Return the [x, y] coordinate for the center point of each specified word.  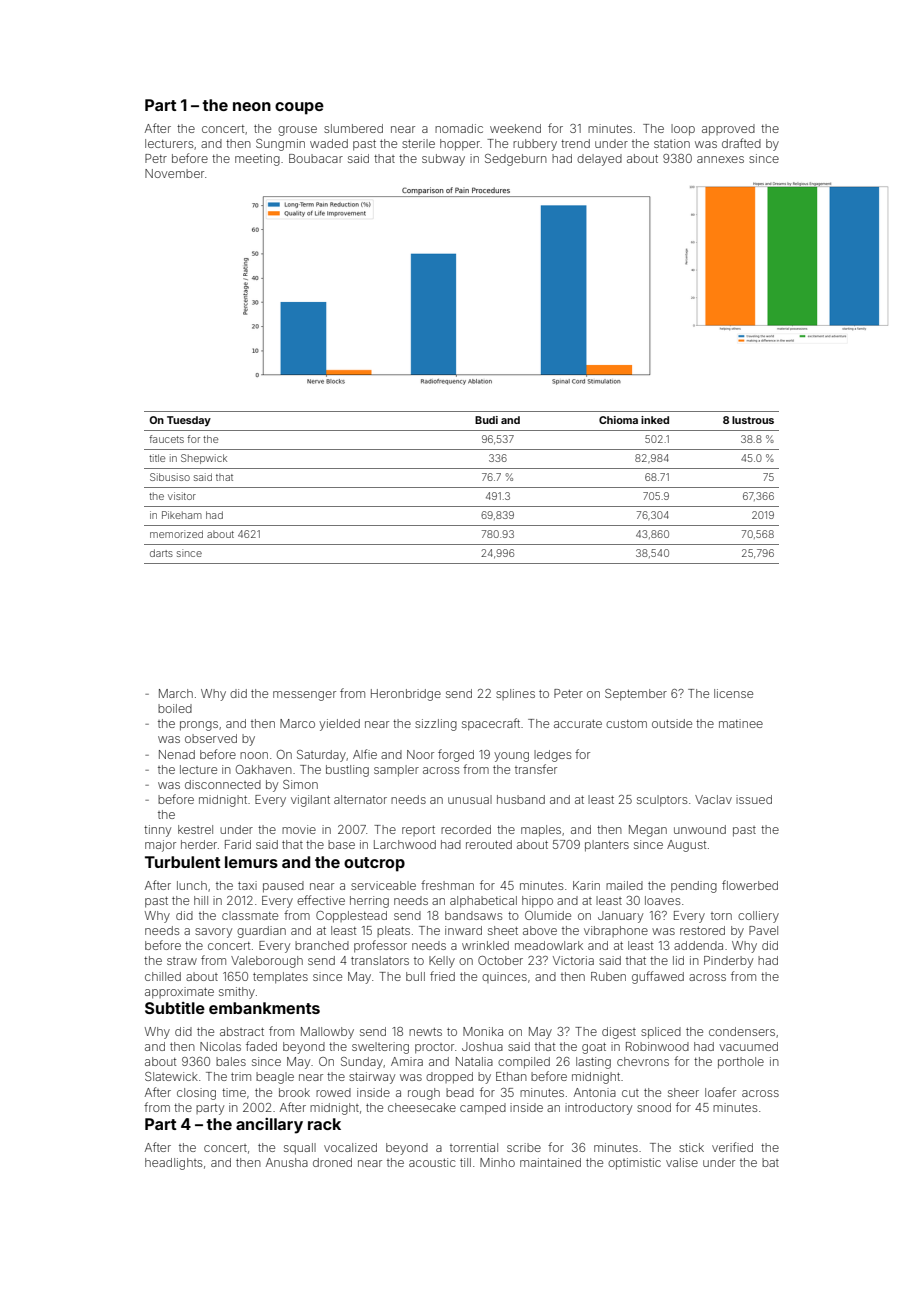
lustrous [753, 420]
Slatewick [171, 1076]
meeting [257, 160]
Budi [486, 420]
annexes [720, 159]
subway [443, 160]
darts [161, 553]
